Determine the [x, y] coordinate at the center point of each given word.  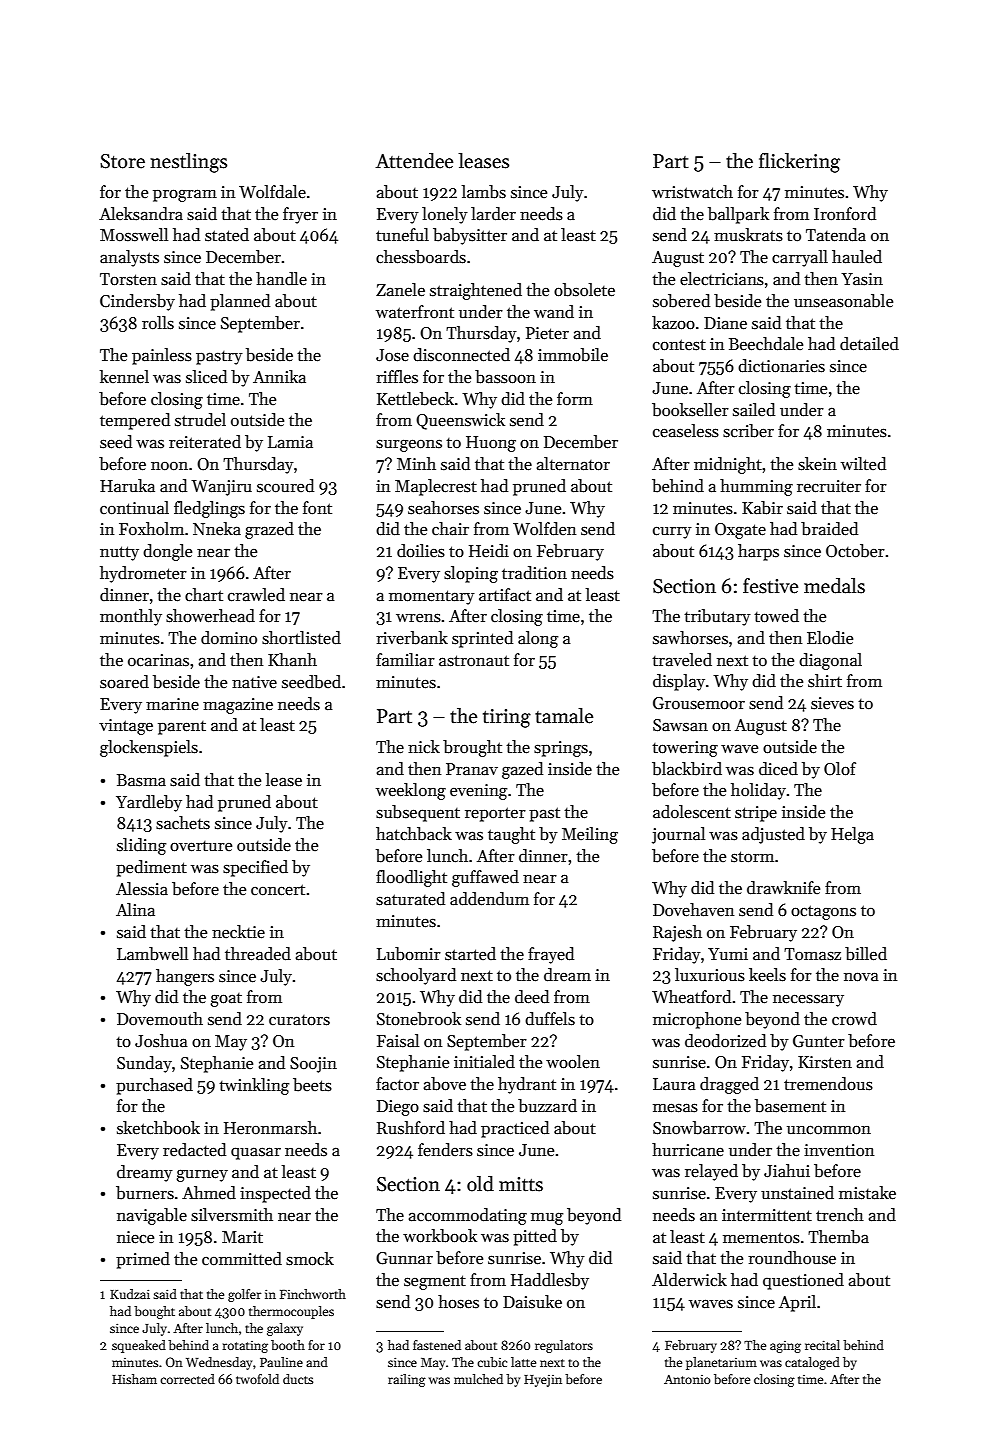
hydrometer [143, 574]
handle [281, 279]
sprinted [482, 639]
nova [861, 977]
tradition [534, 573]
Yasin [862, 279]
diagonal [830, 661]
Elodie [830, 638]
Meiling [590, 835]
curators [299, 1020]
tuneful [402, 235]
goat [226, 1000]
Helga [852, 835]
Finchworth [313, 1294]
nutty [119, 553]
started [470, 954]
